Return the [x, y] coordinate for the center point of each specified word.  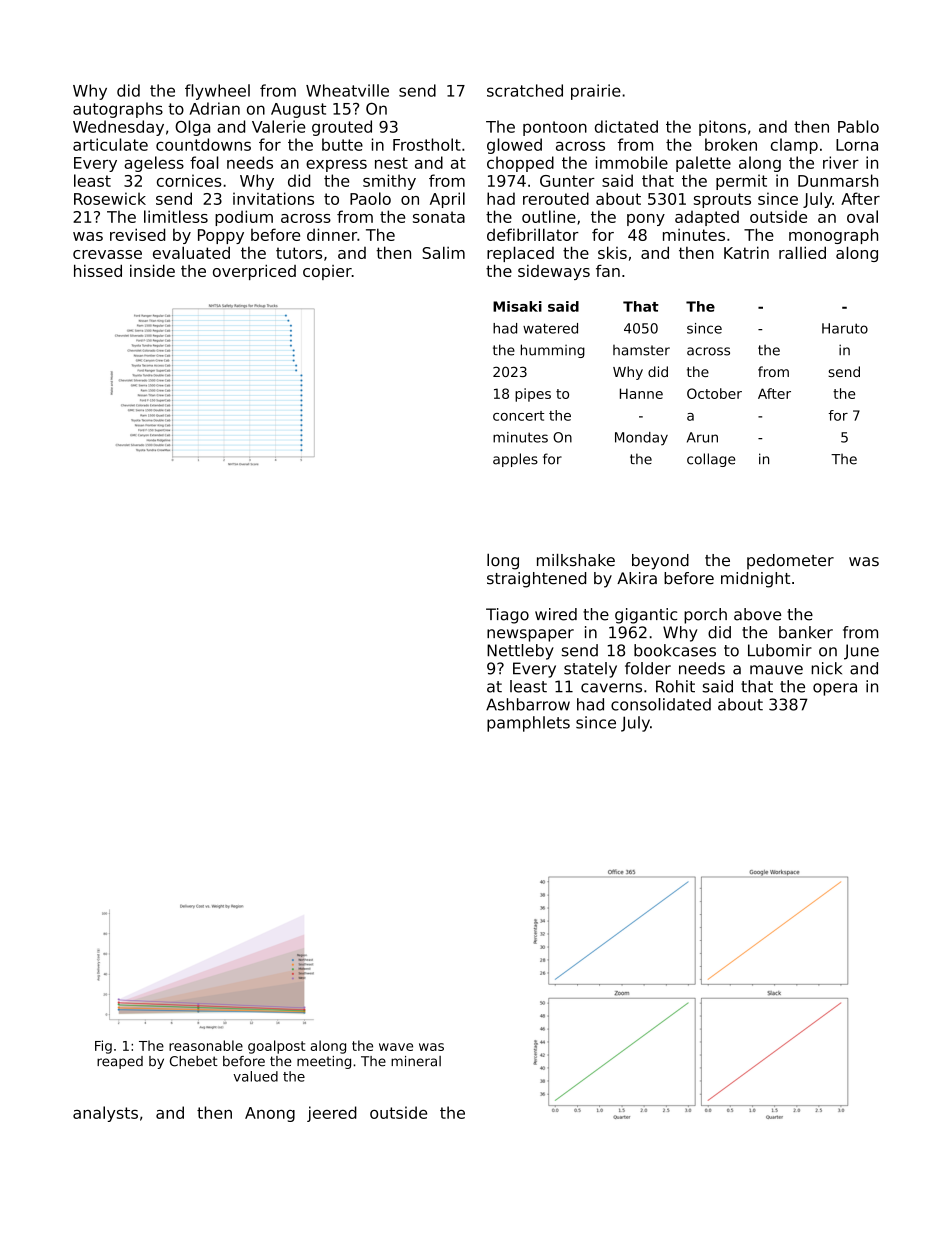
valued [255, 1076]
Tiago [507, 616]
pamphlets [528, 724]
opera [835, 689]
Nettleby [520, 652]
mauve [776, 670]
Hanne [641, 393]
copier [327, 272]
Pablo [858, 126]
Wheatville [347, 90]
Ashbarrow [528, 704]
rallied [802, 252]
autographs [118, 110]
